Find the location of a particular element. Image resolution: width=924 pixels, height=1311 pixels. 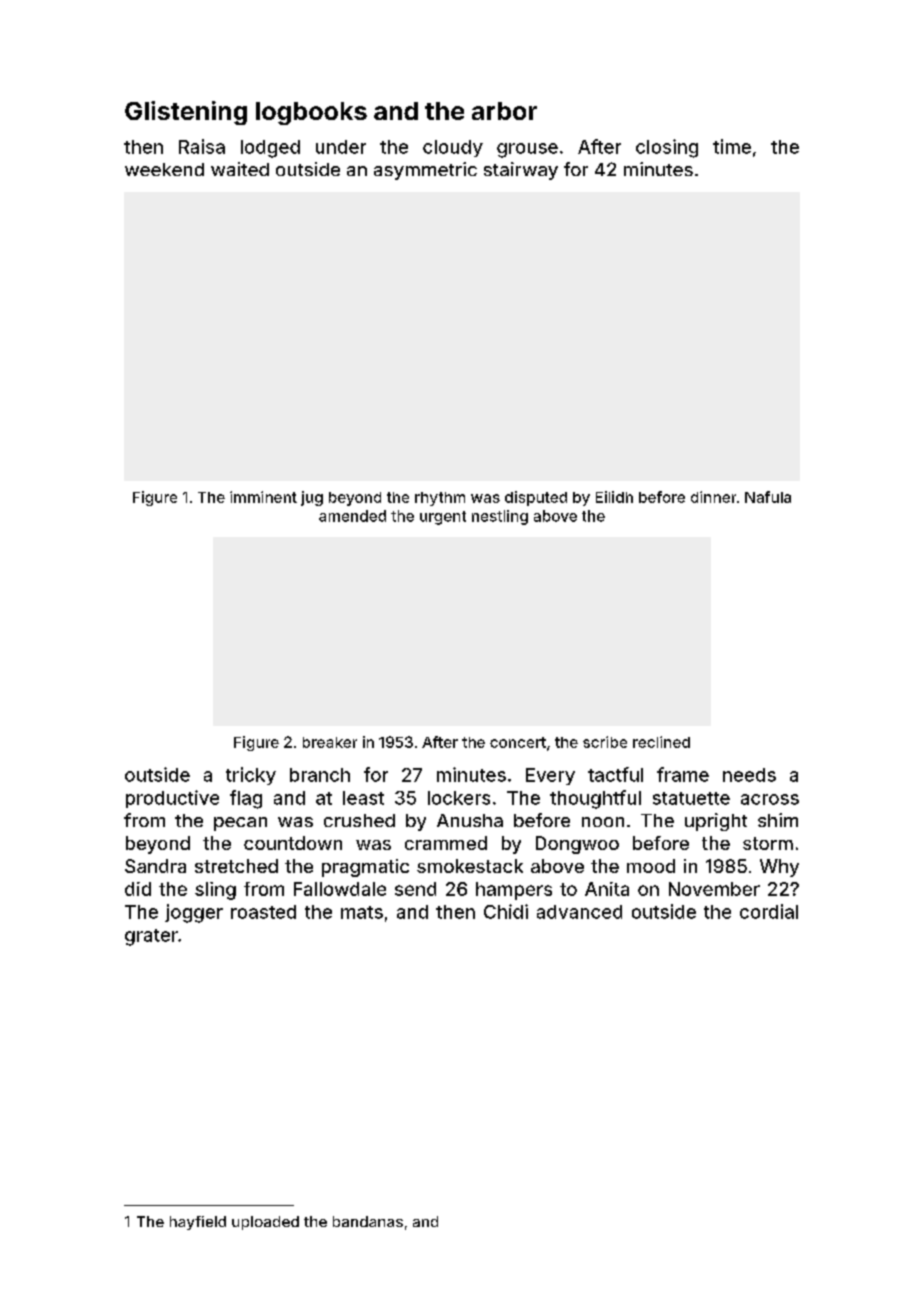

cordial is located at coordinates (769, 911).
